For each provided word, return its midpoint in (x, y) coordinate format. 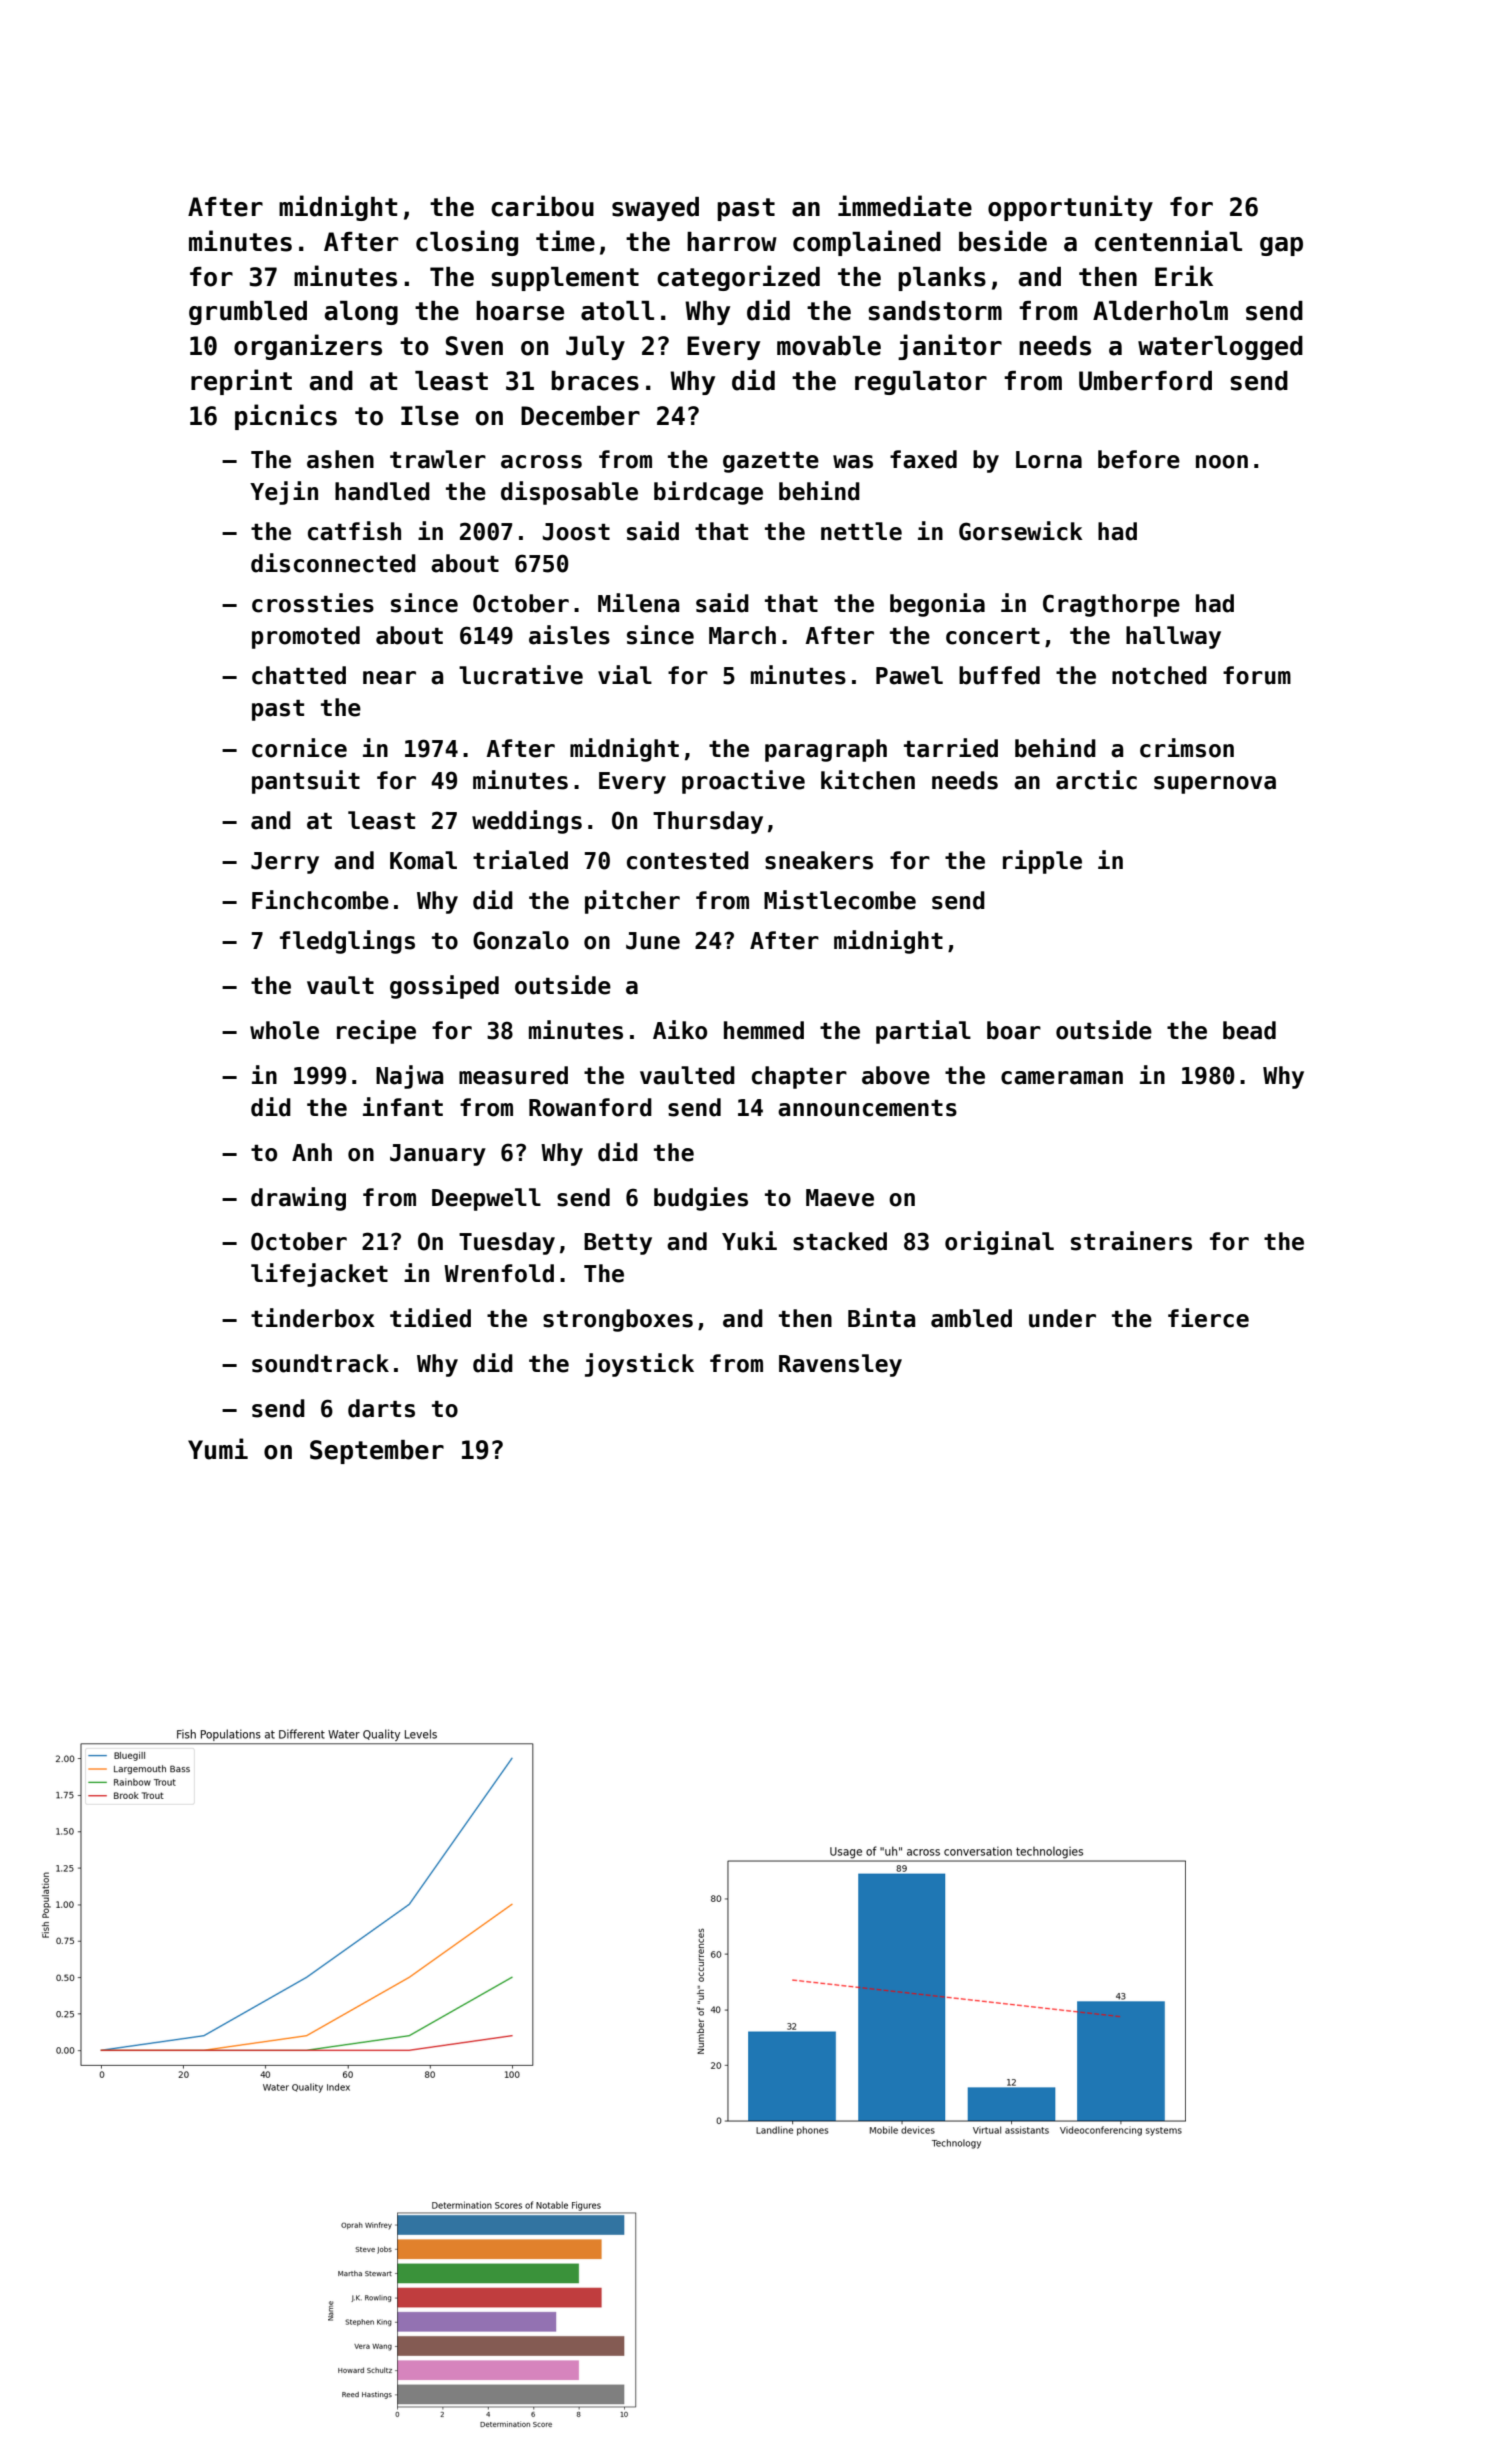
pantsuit (306, 782)
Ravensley (840, 1365)
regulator (921, 383)
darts (381, 1408)
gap (1281, 246)
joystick (639, 1365)
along (361, 313)
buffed (999, 675)
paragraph (826, 750)
